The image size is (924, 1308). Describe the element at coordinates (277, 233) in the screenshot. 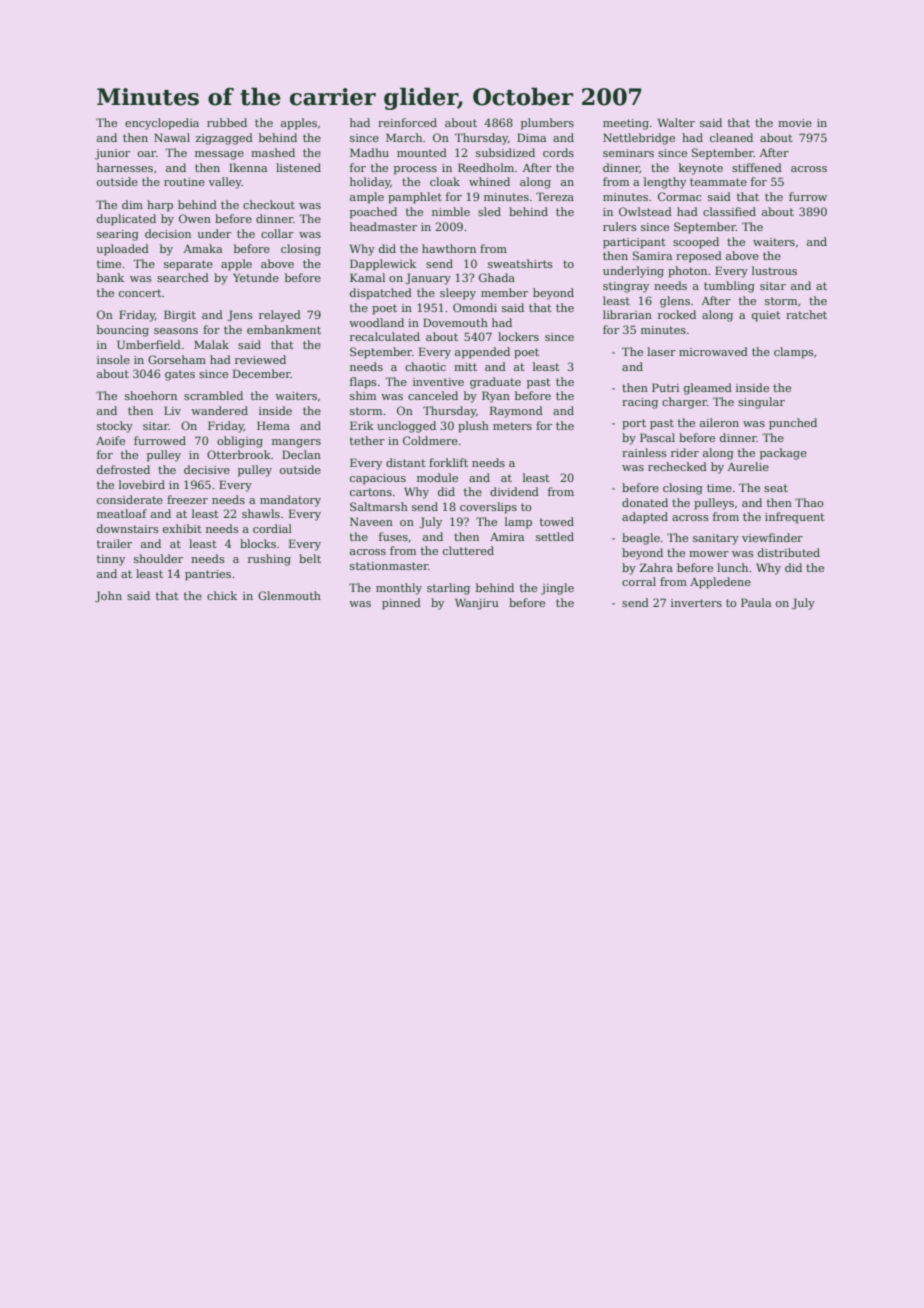

I see `collar` at that location.
